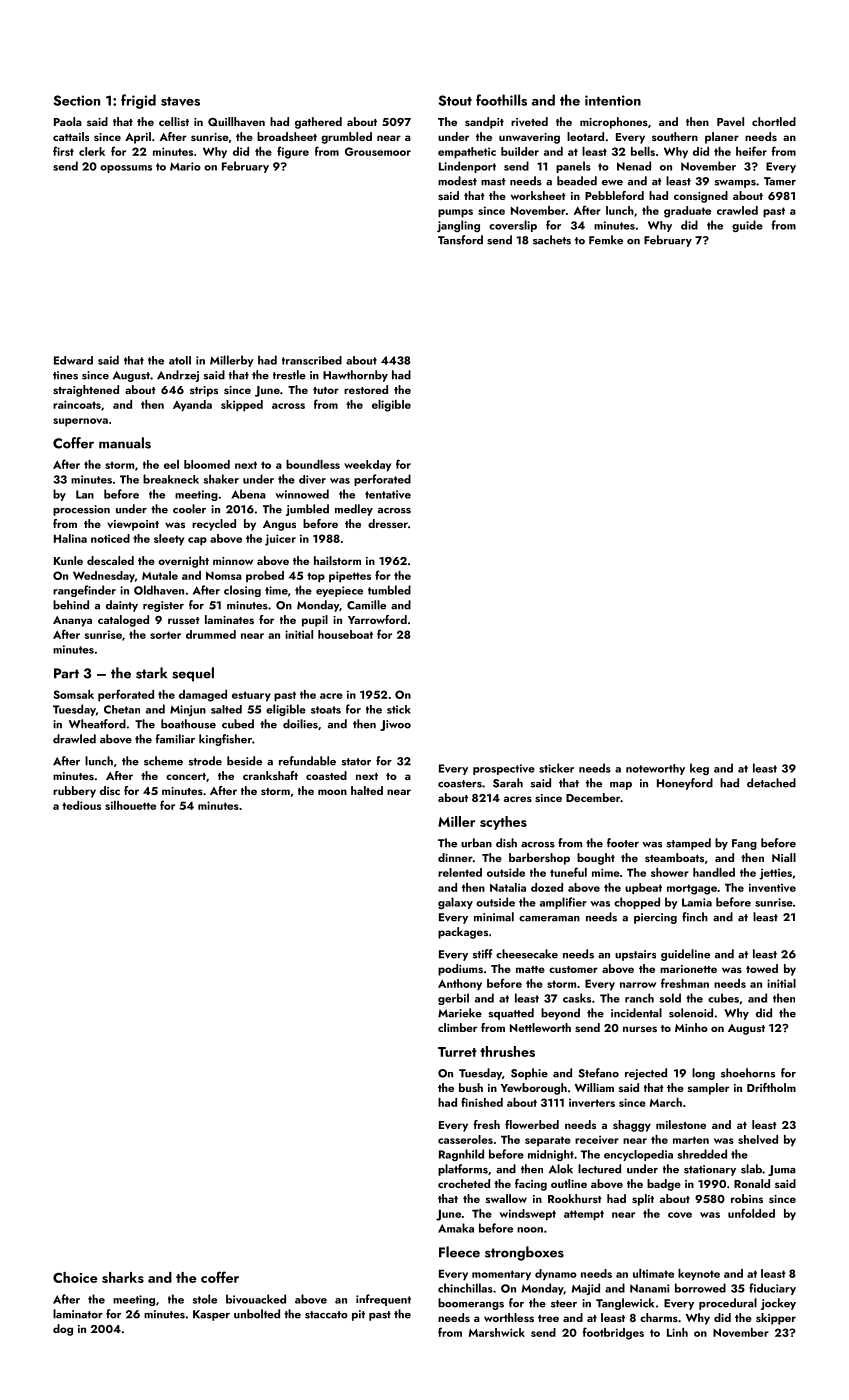  What do you see at coordinates (192, 406) in the document?
I see `Ayanda` at bounding box center [192, 406].
